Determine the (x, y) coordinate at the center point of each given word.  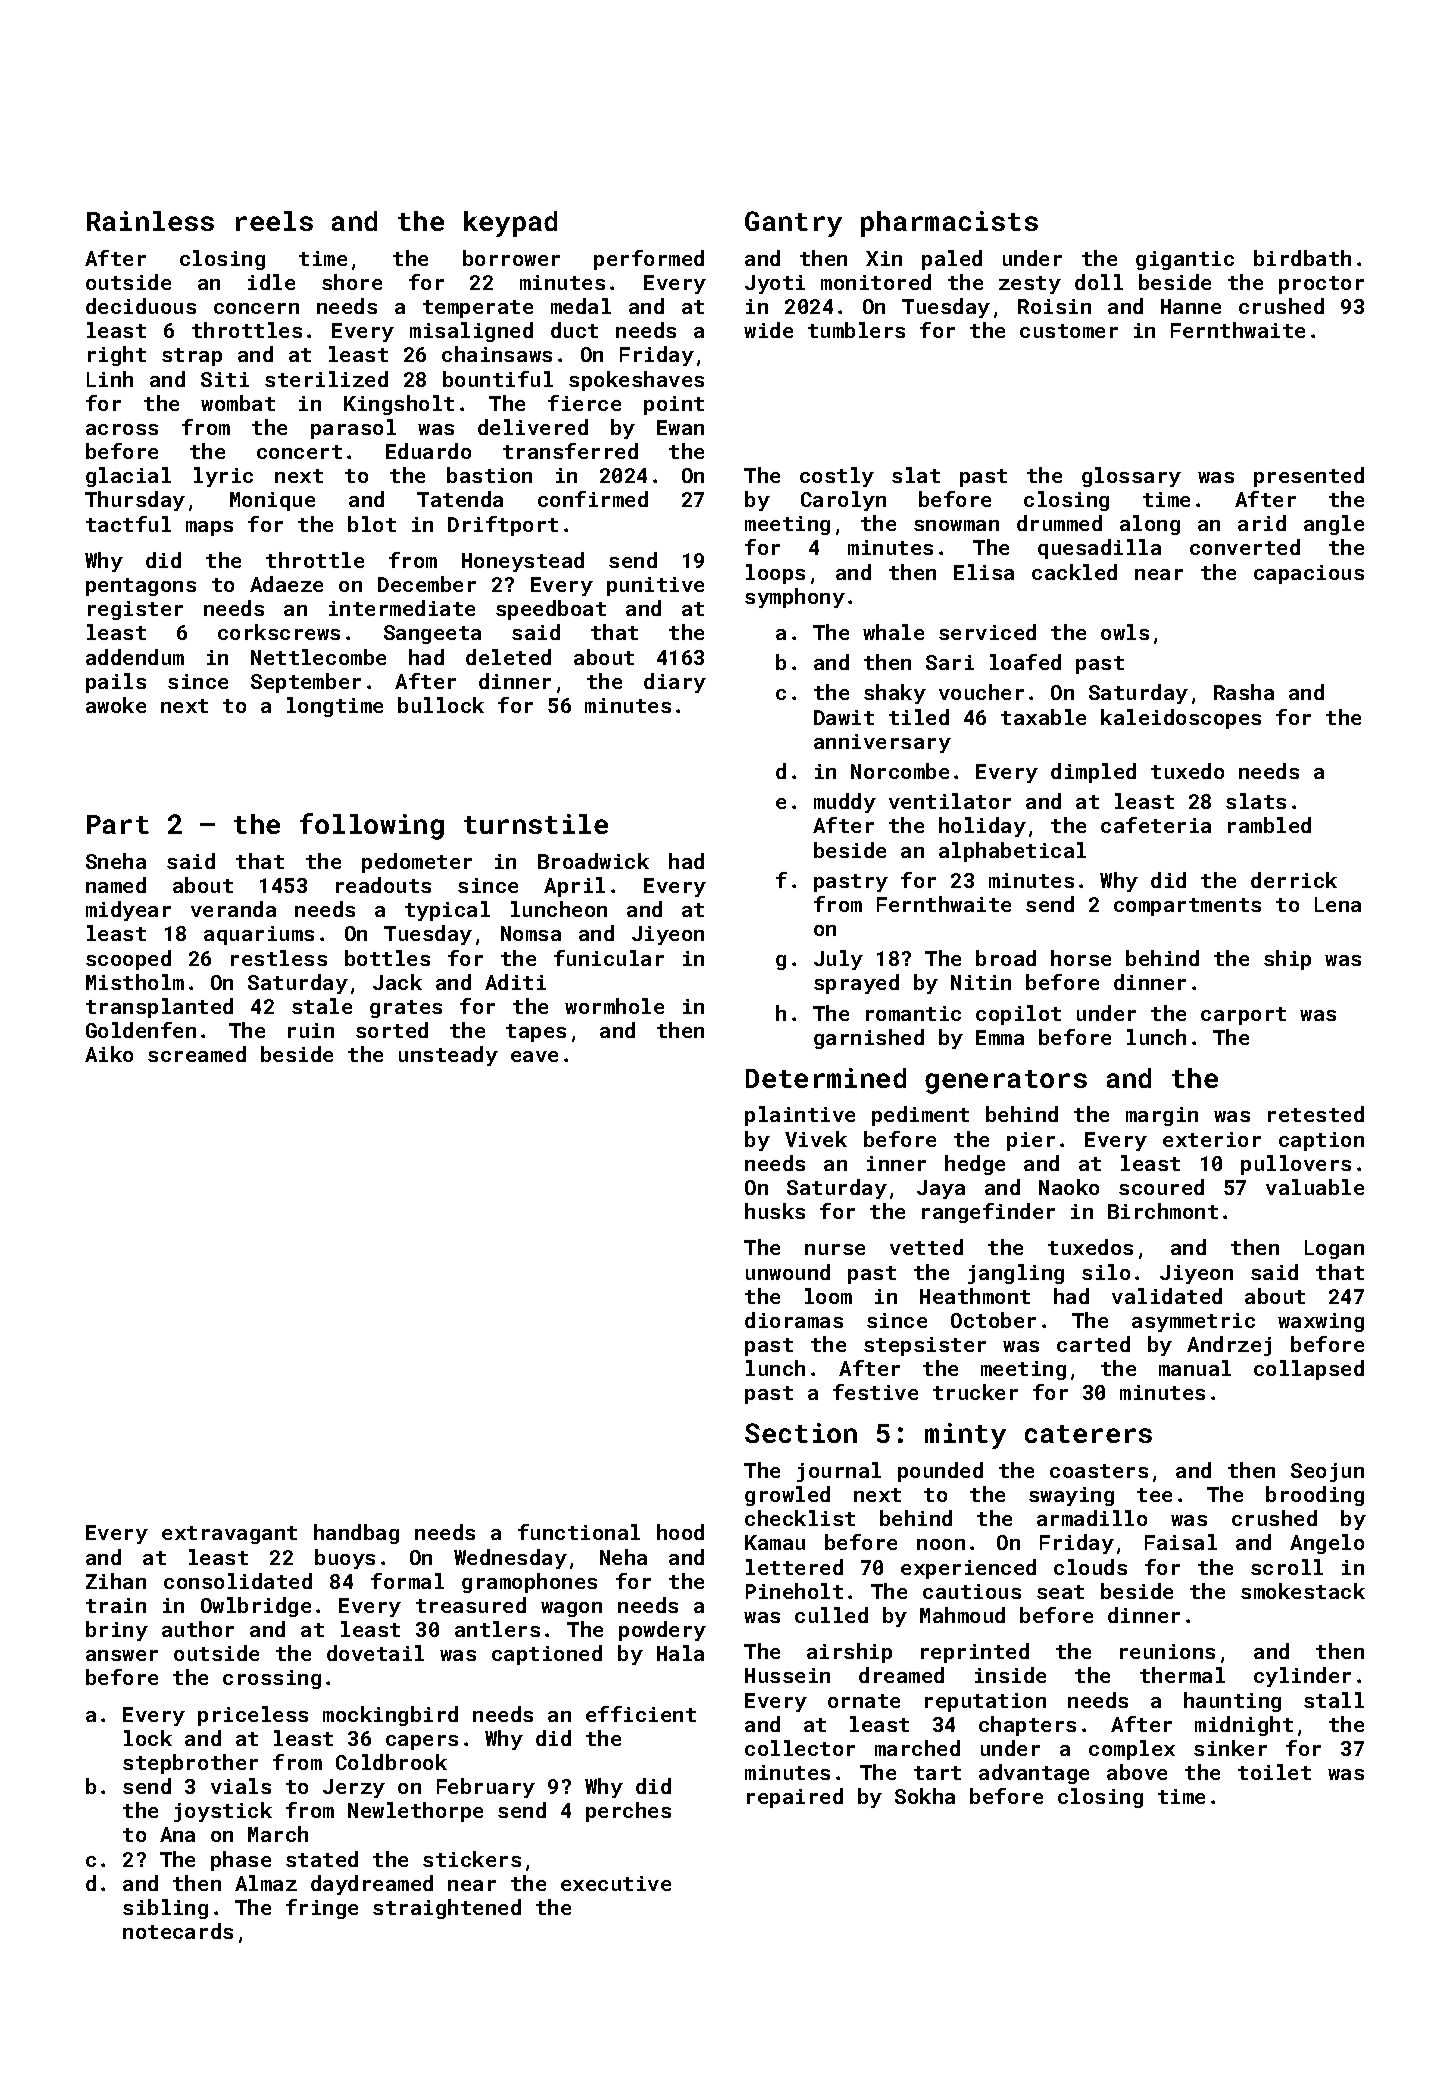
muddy (845, 803)
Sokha (925, 1796)
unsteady (448, 1056)
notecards (178, 1931)
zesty (1030, 285)
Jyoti (775, 284)
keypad (510, 224)
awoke (116, 705)
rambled (1269, 825)
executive (616, 1883)
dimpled (1093, 773)
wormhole (614, 1006)
